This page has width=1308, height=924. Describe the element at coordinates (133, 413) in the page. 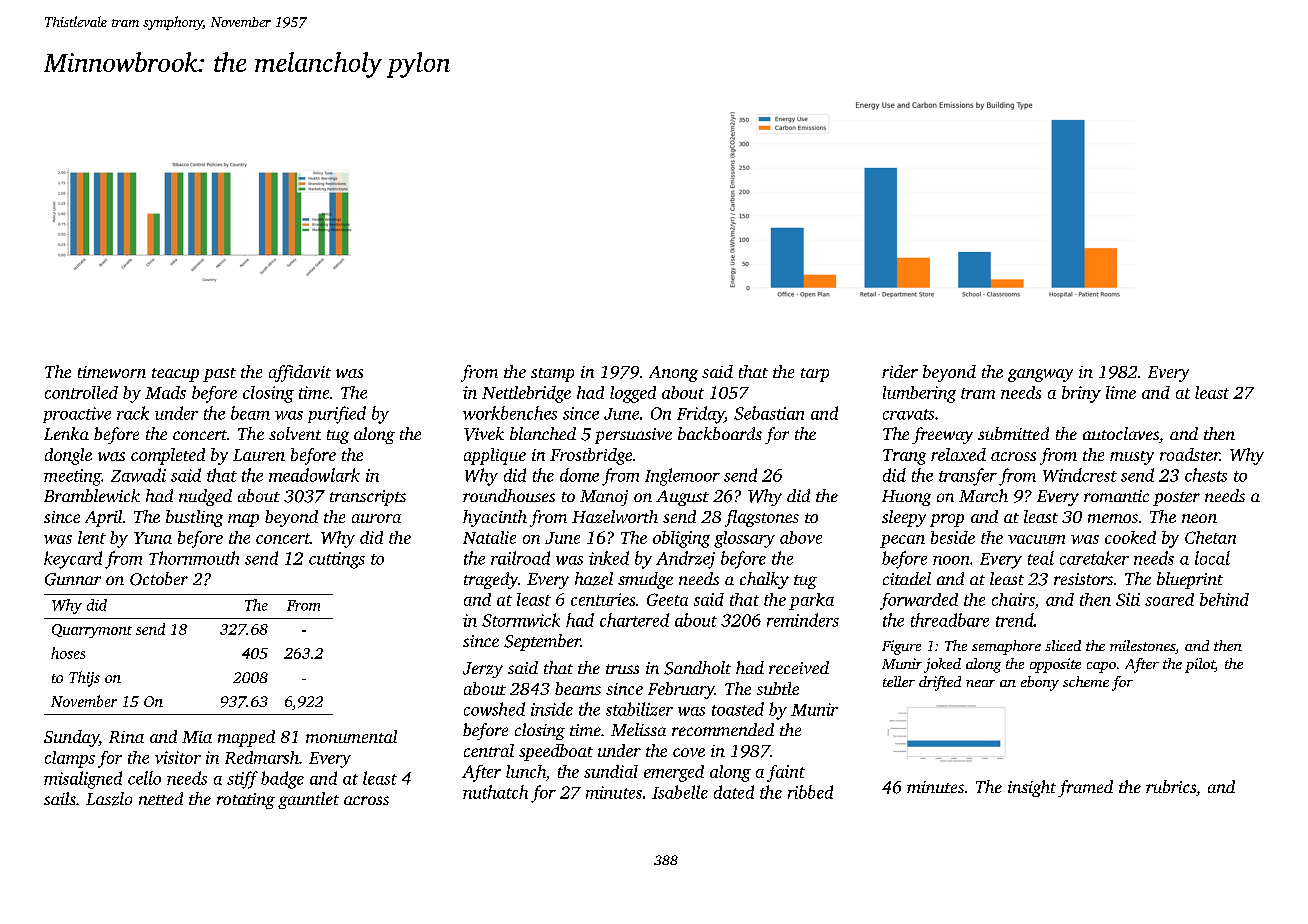

I see `rack` at that location.
